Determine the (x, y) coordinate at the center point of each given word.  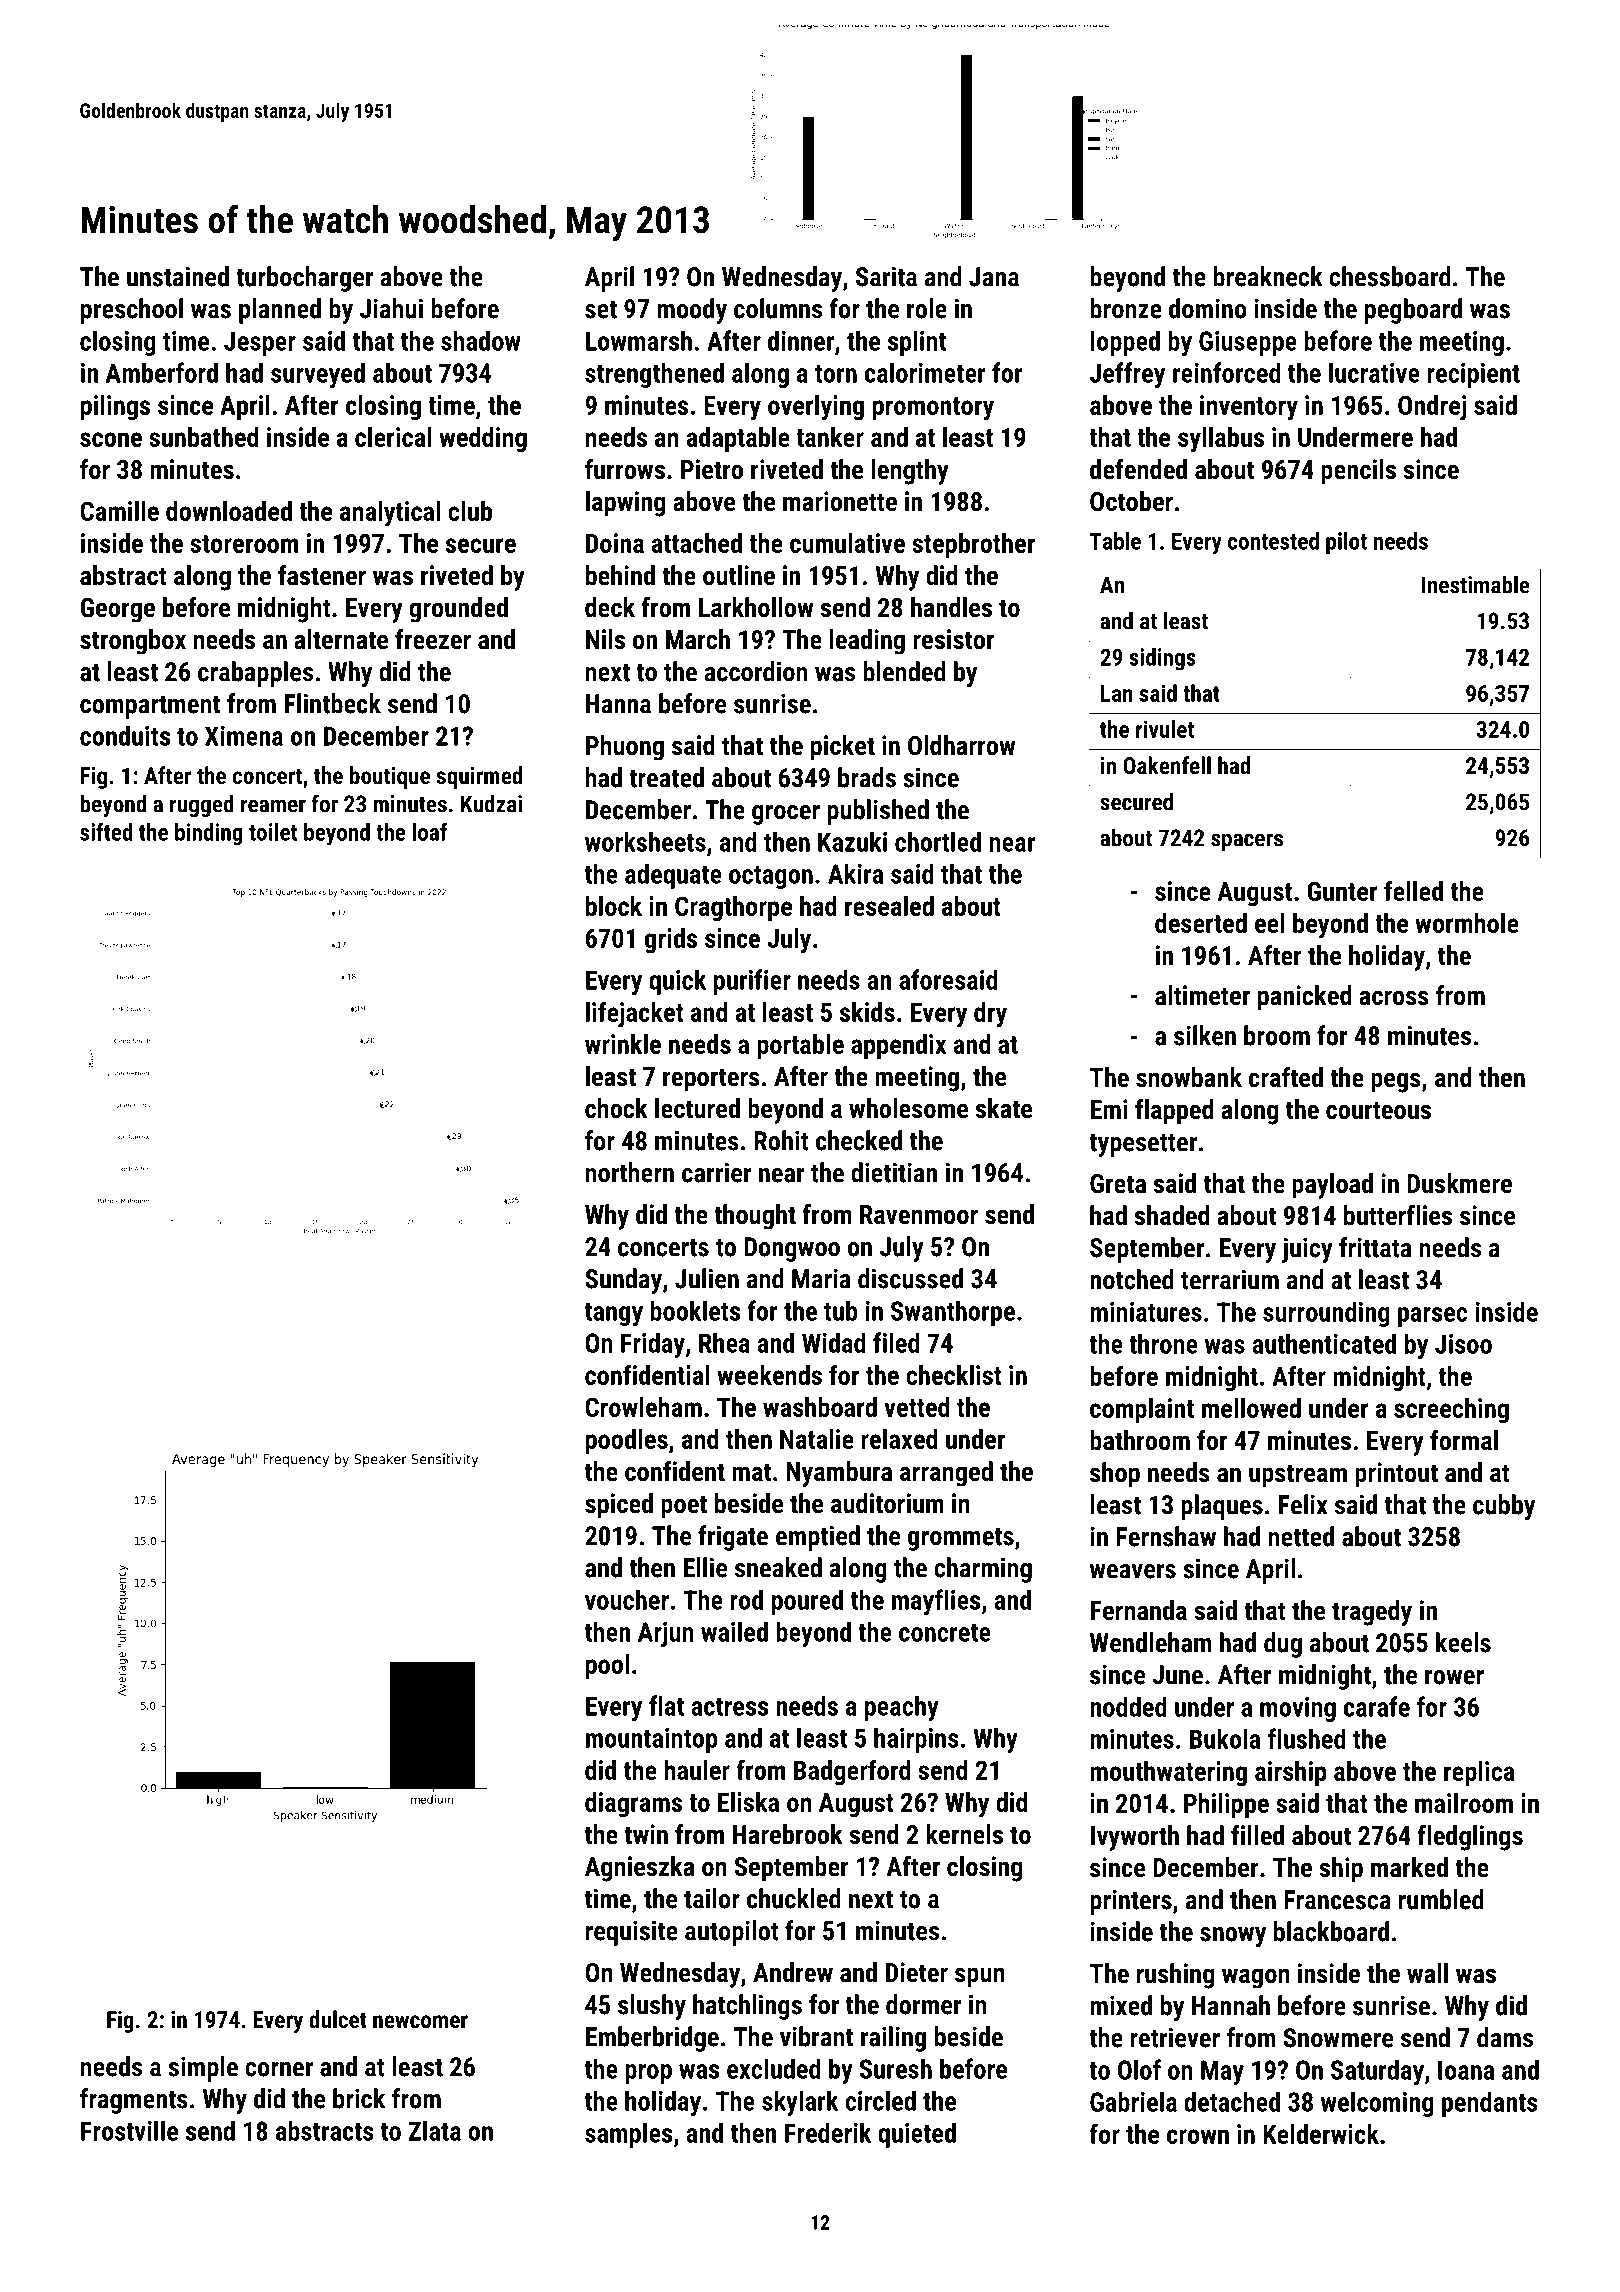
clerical (393, 437)
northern (630, 1172)
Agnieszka (640, 1869)
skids (867, 1012)
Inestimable (1476, 584)
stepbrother (973, 545)
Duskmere (1459, 1183)
